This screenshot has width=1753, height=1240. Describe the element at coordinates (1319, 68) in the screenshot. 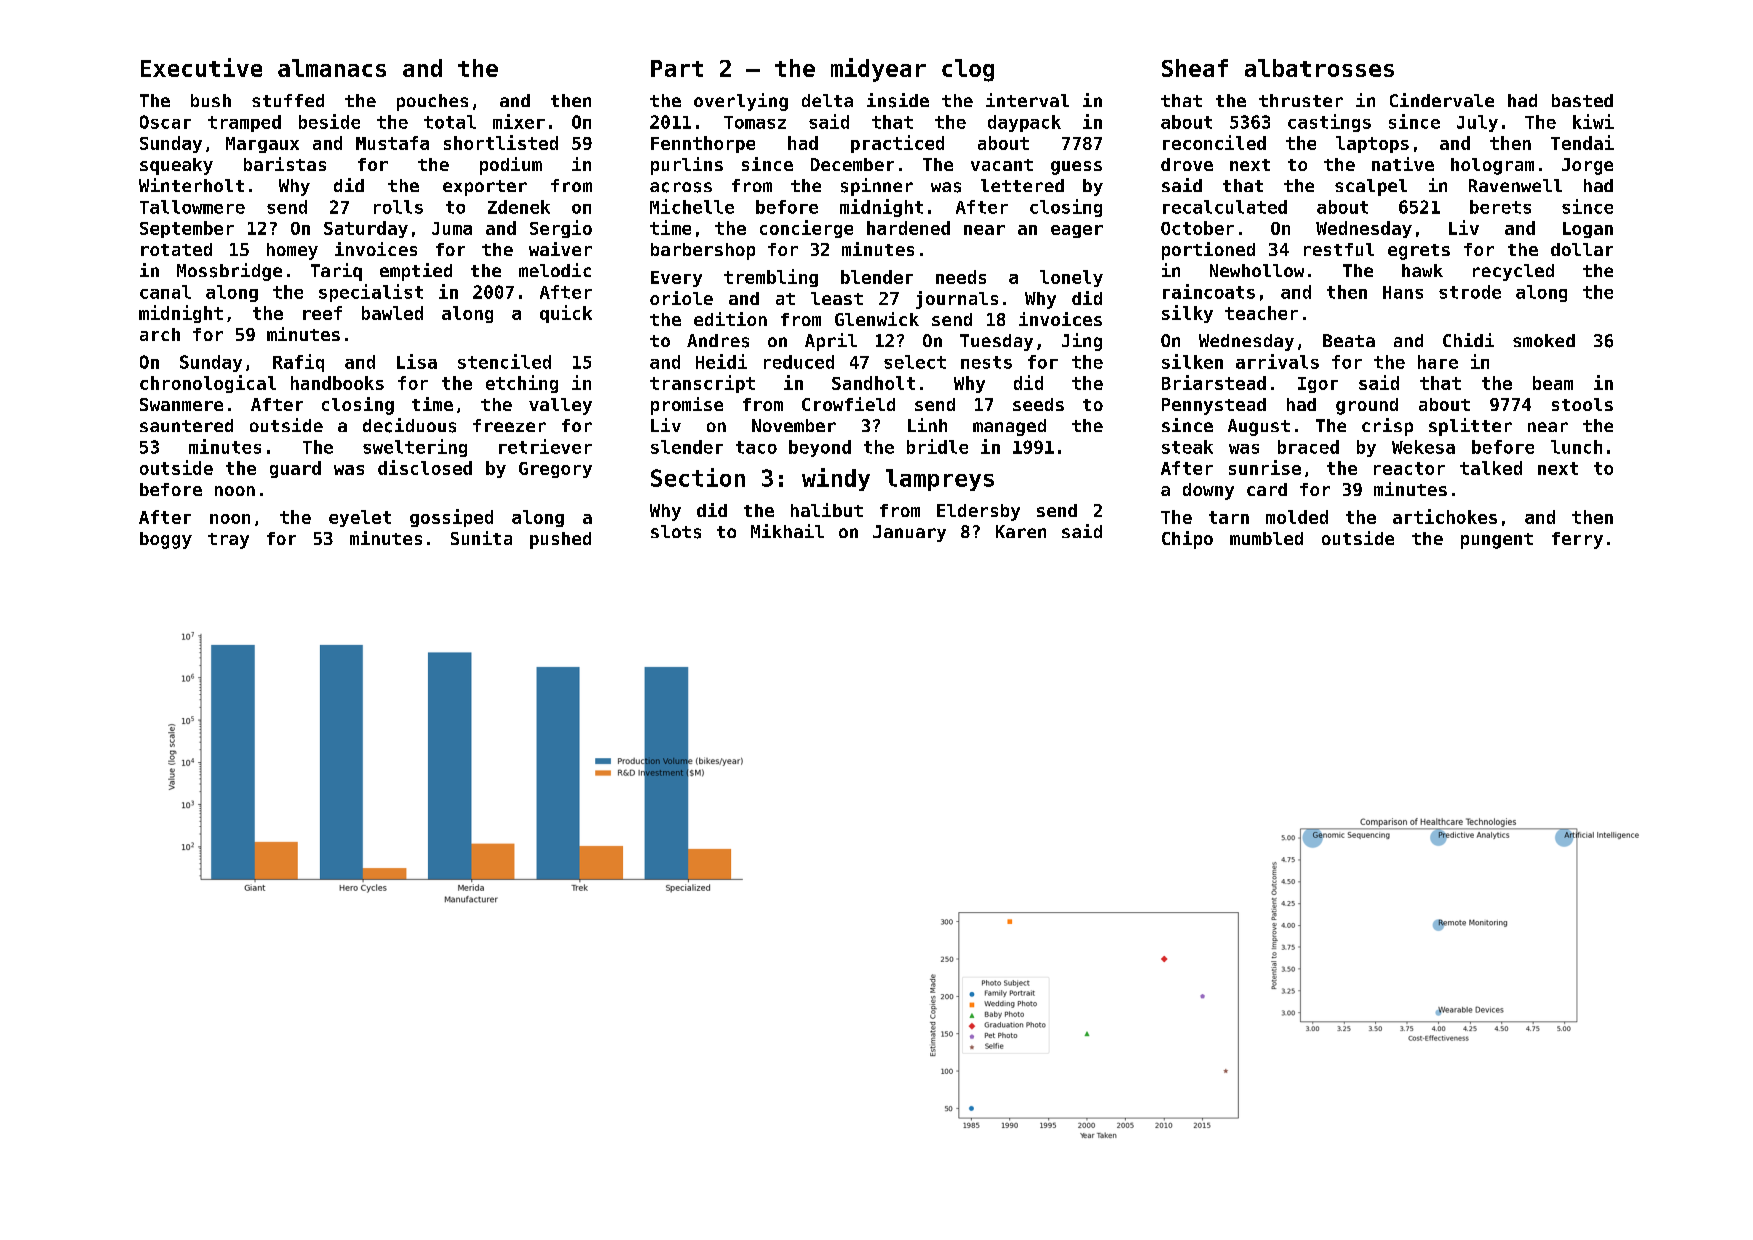

I see `albatrosses` at that location.
